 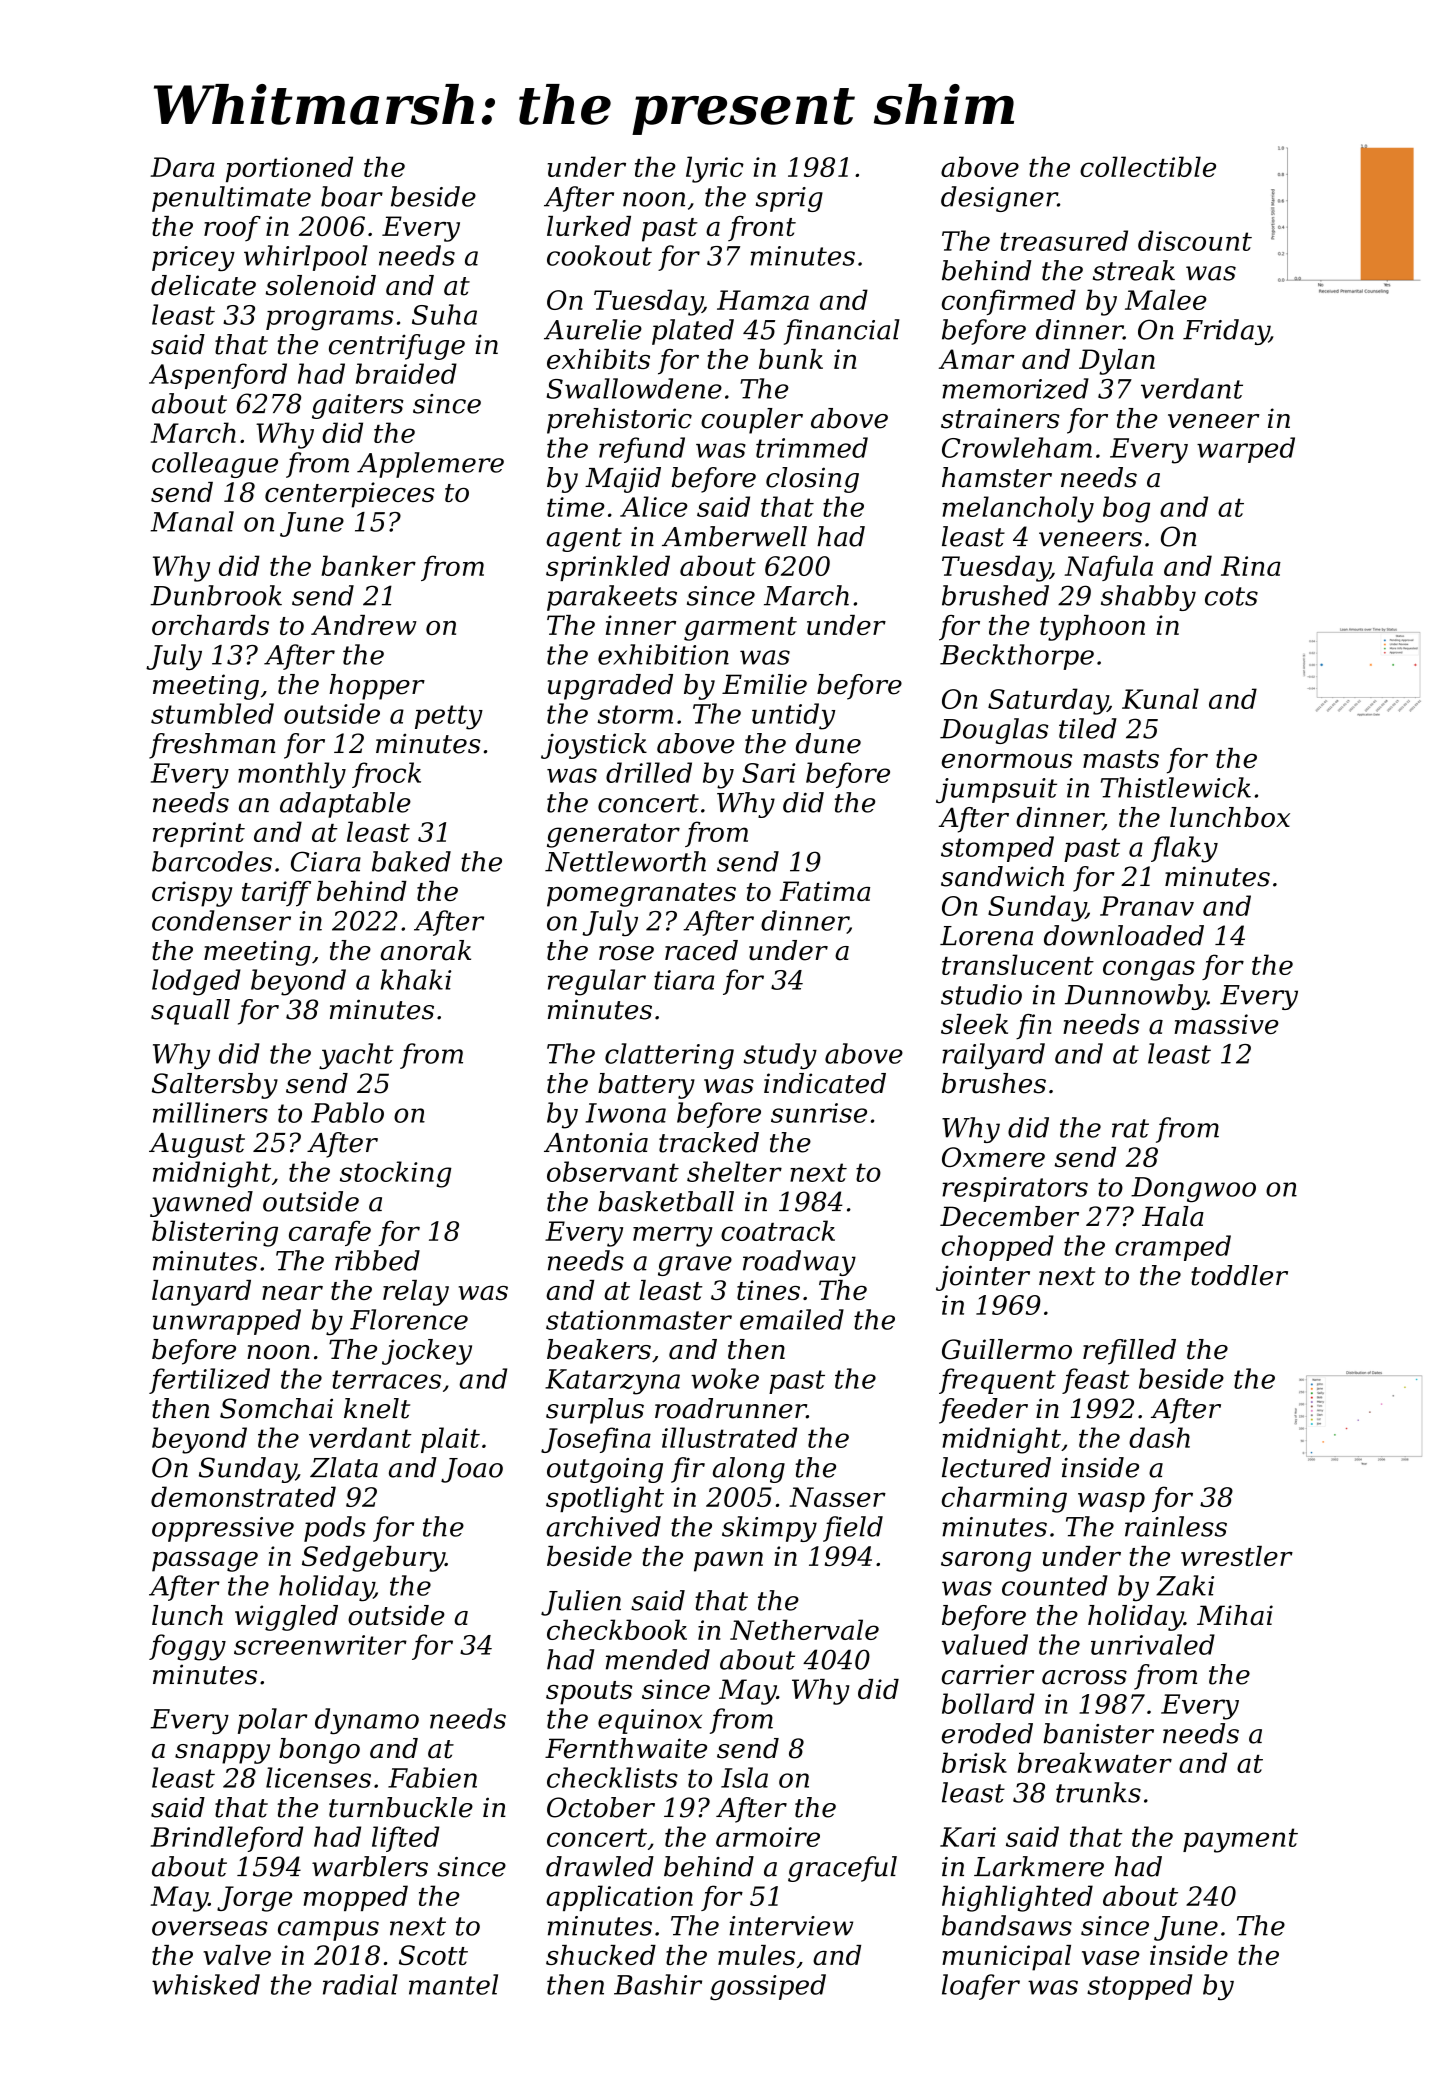 I want to click on stocking, so click(x=396, y=1174).
